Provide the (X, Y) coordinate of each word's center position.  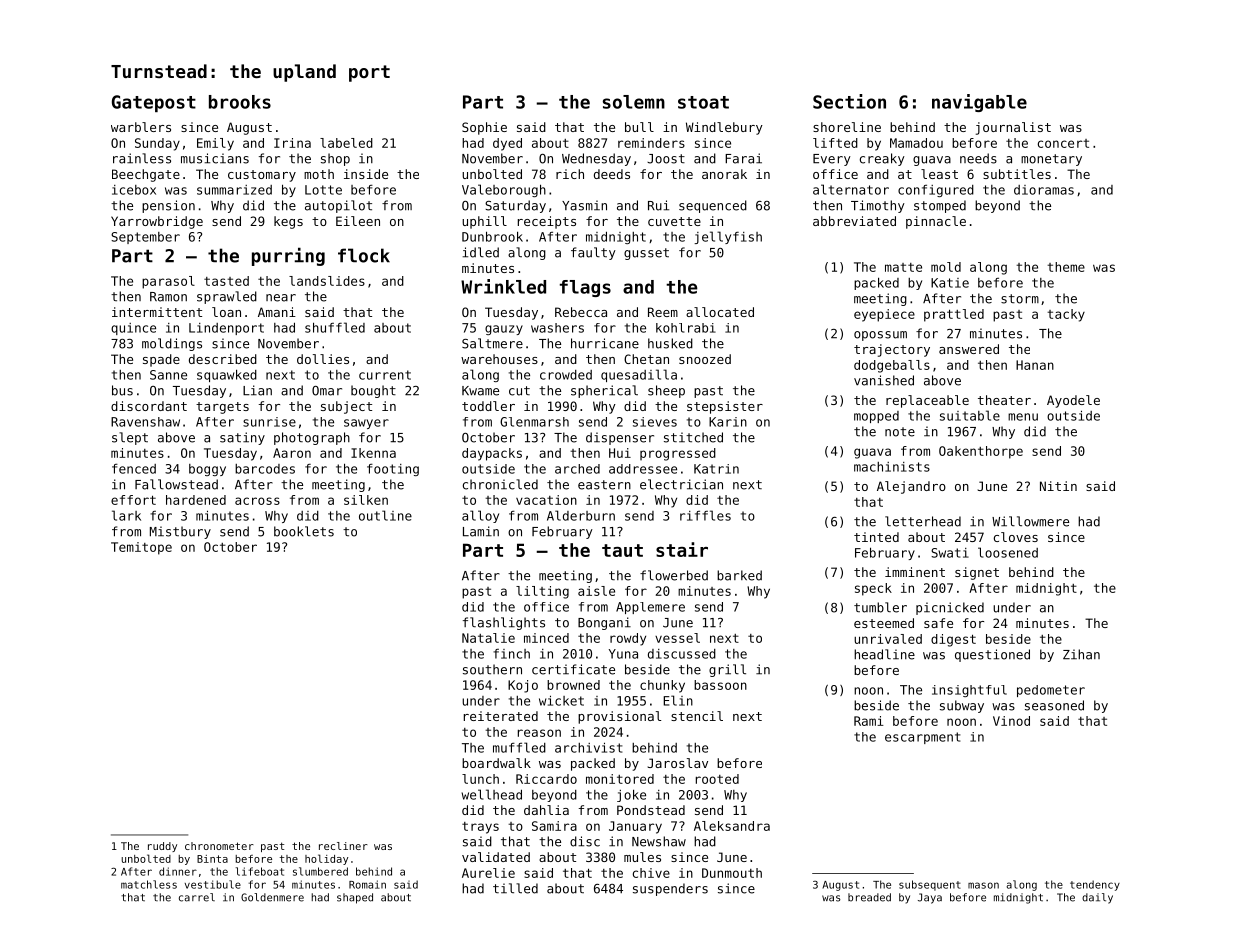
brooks (240, 102)
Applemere (650, 608)
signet (977, 573)
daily (1097, 898)
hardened (196, 500)
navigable (979, 103)
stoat (703, 102)
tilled (515, 888)
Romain (367, 884)
